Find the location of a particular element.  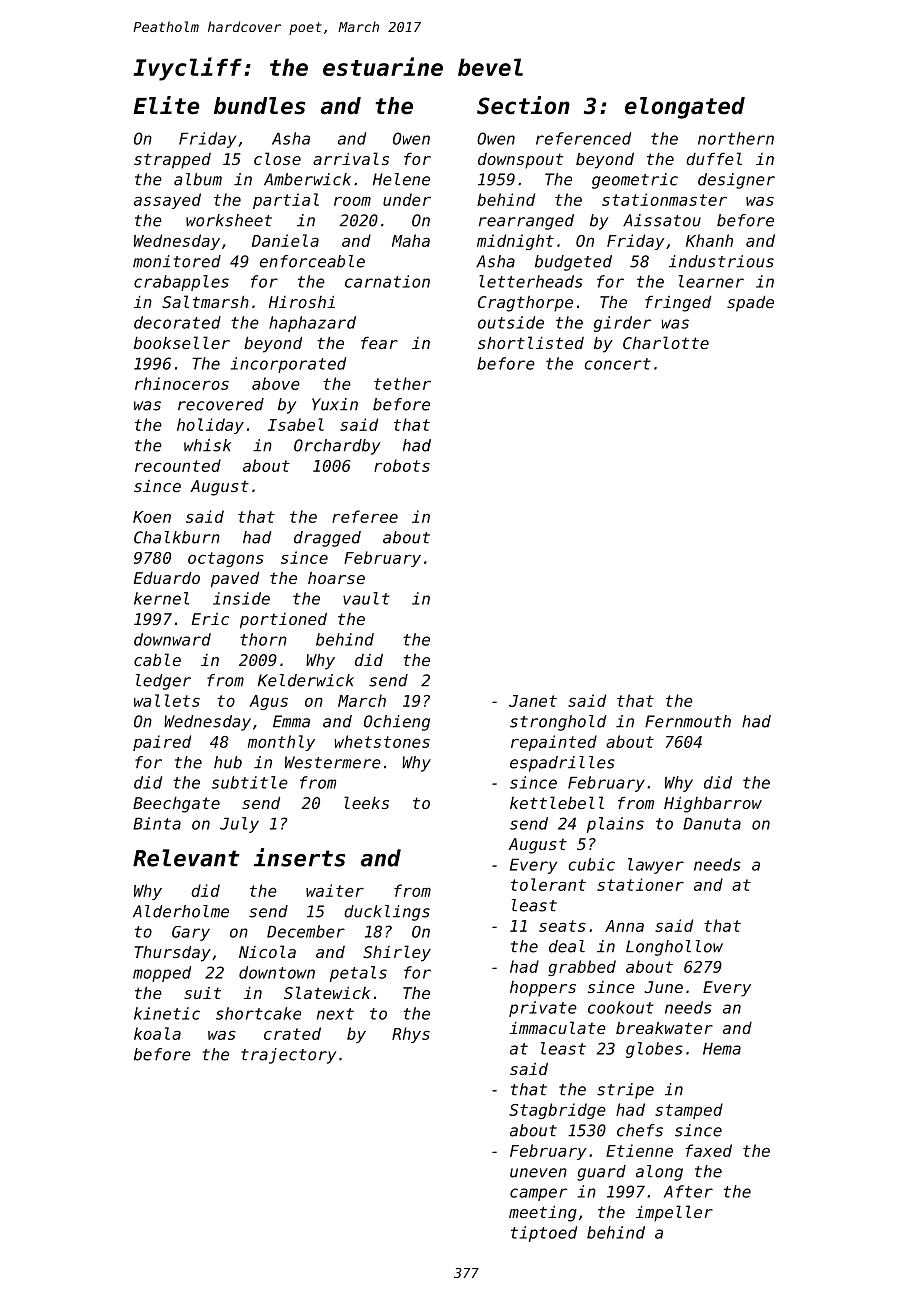

Janet is located at coordinates (533, 701).
